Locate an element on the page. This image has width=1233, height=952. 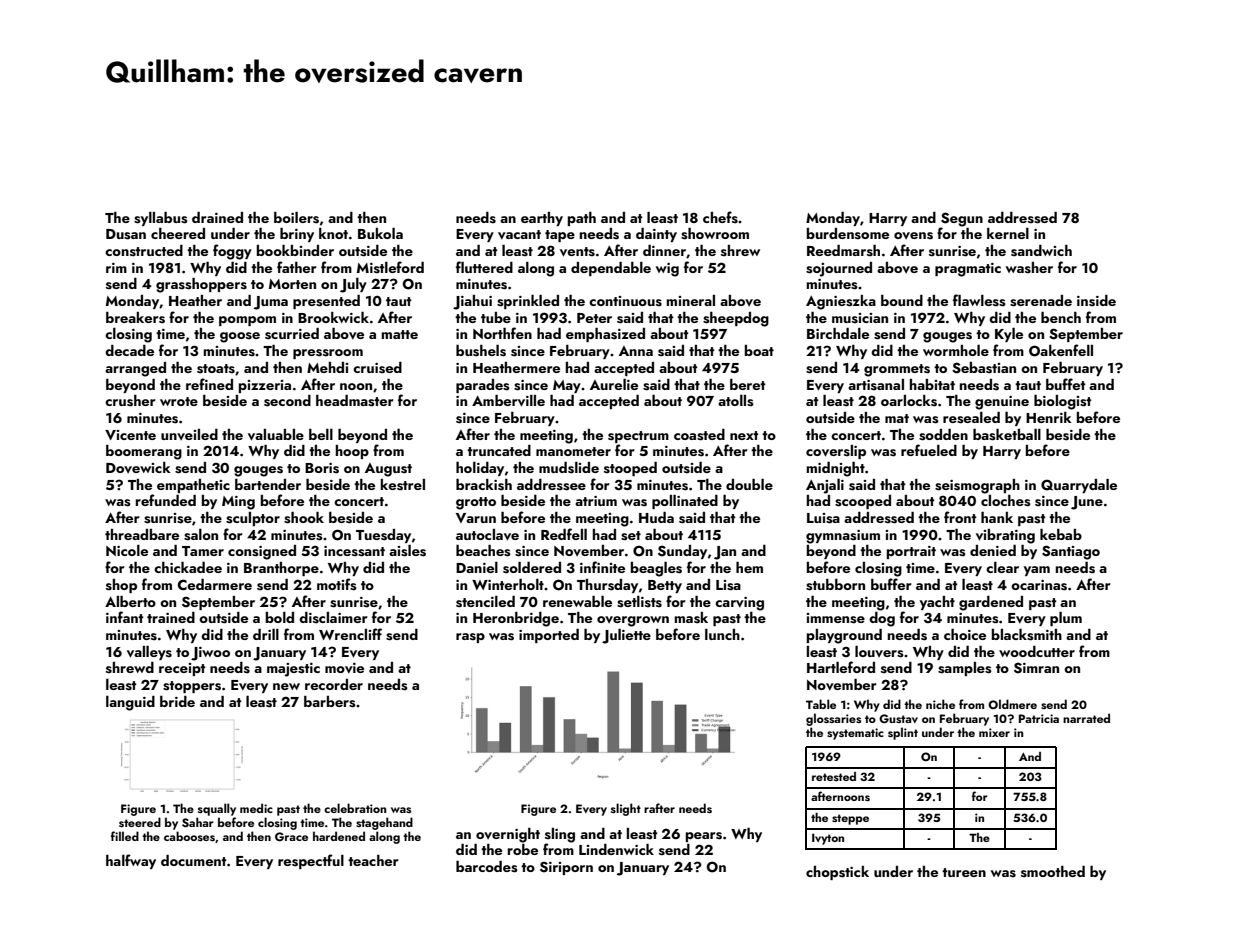
niche is located at coordinates (940, 704).
